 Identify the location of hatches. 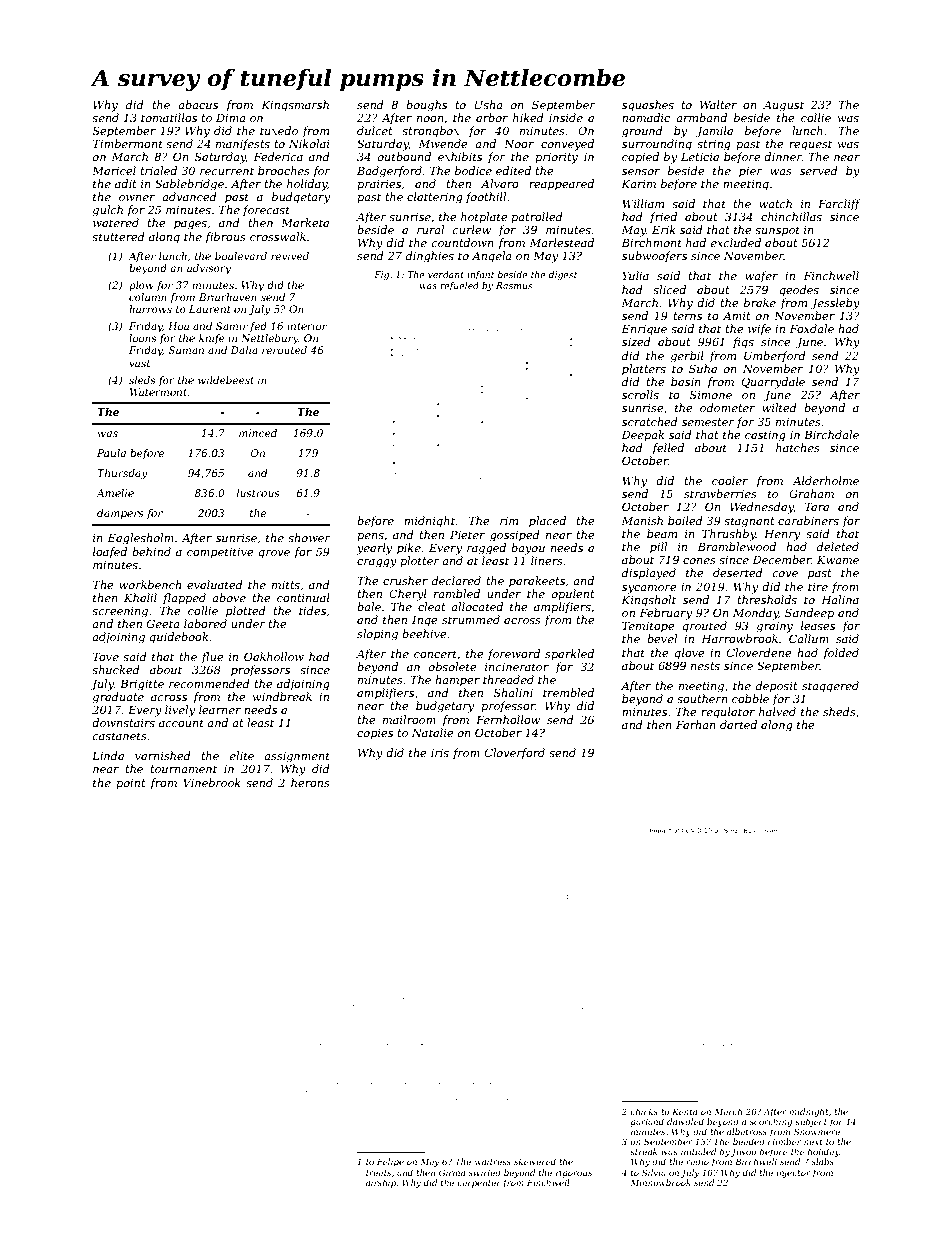
(798, 447).
